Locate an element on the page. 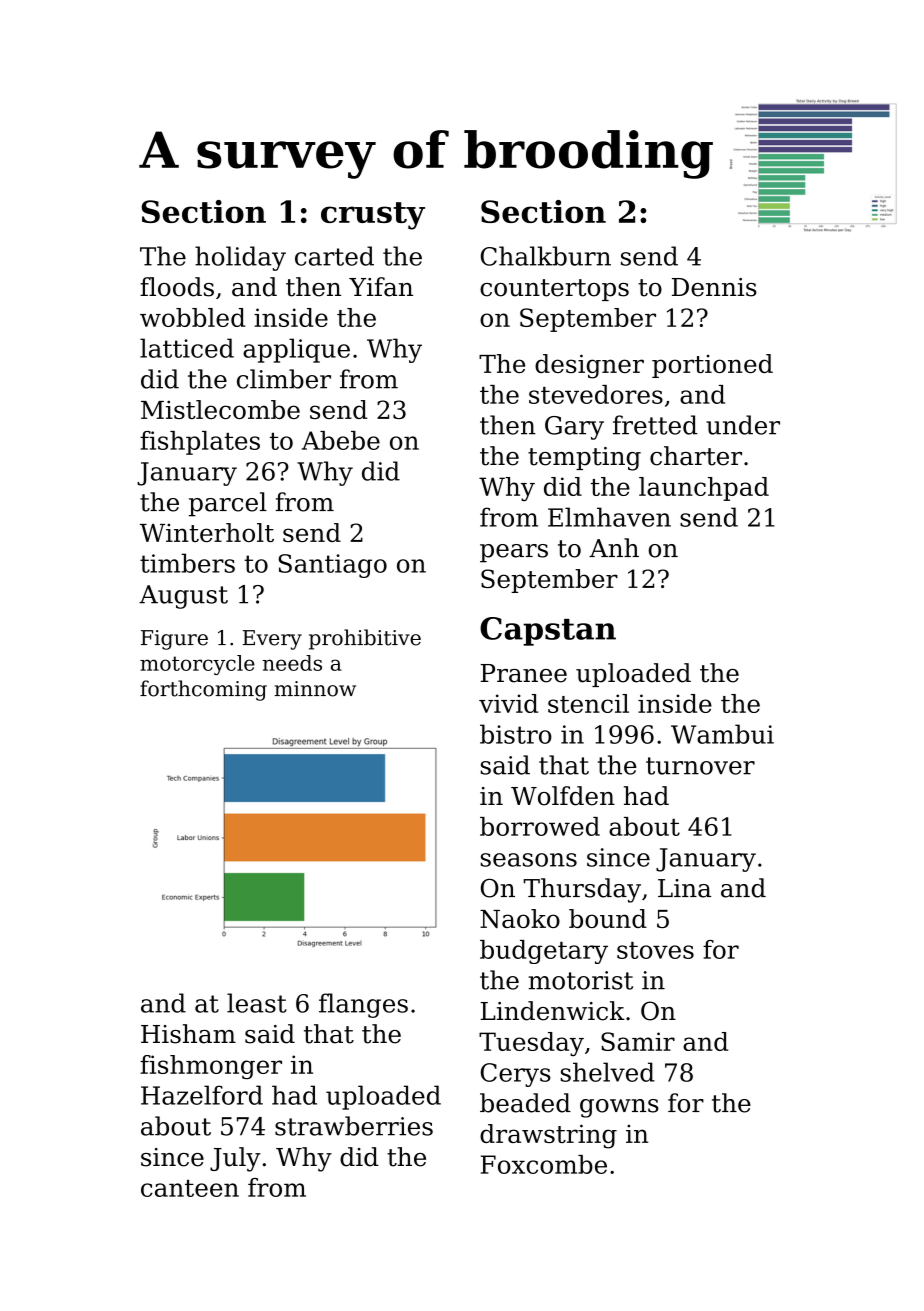  Hisham is located at coordinates (188, 1034).
